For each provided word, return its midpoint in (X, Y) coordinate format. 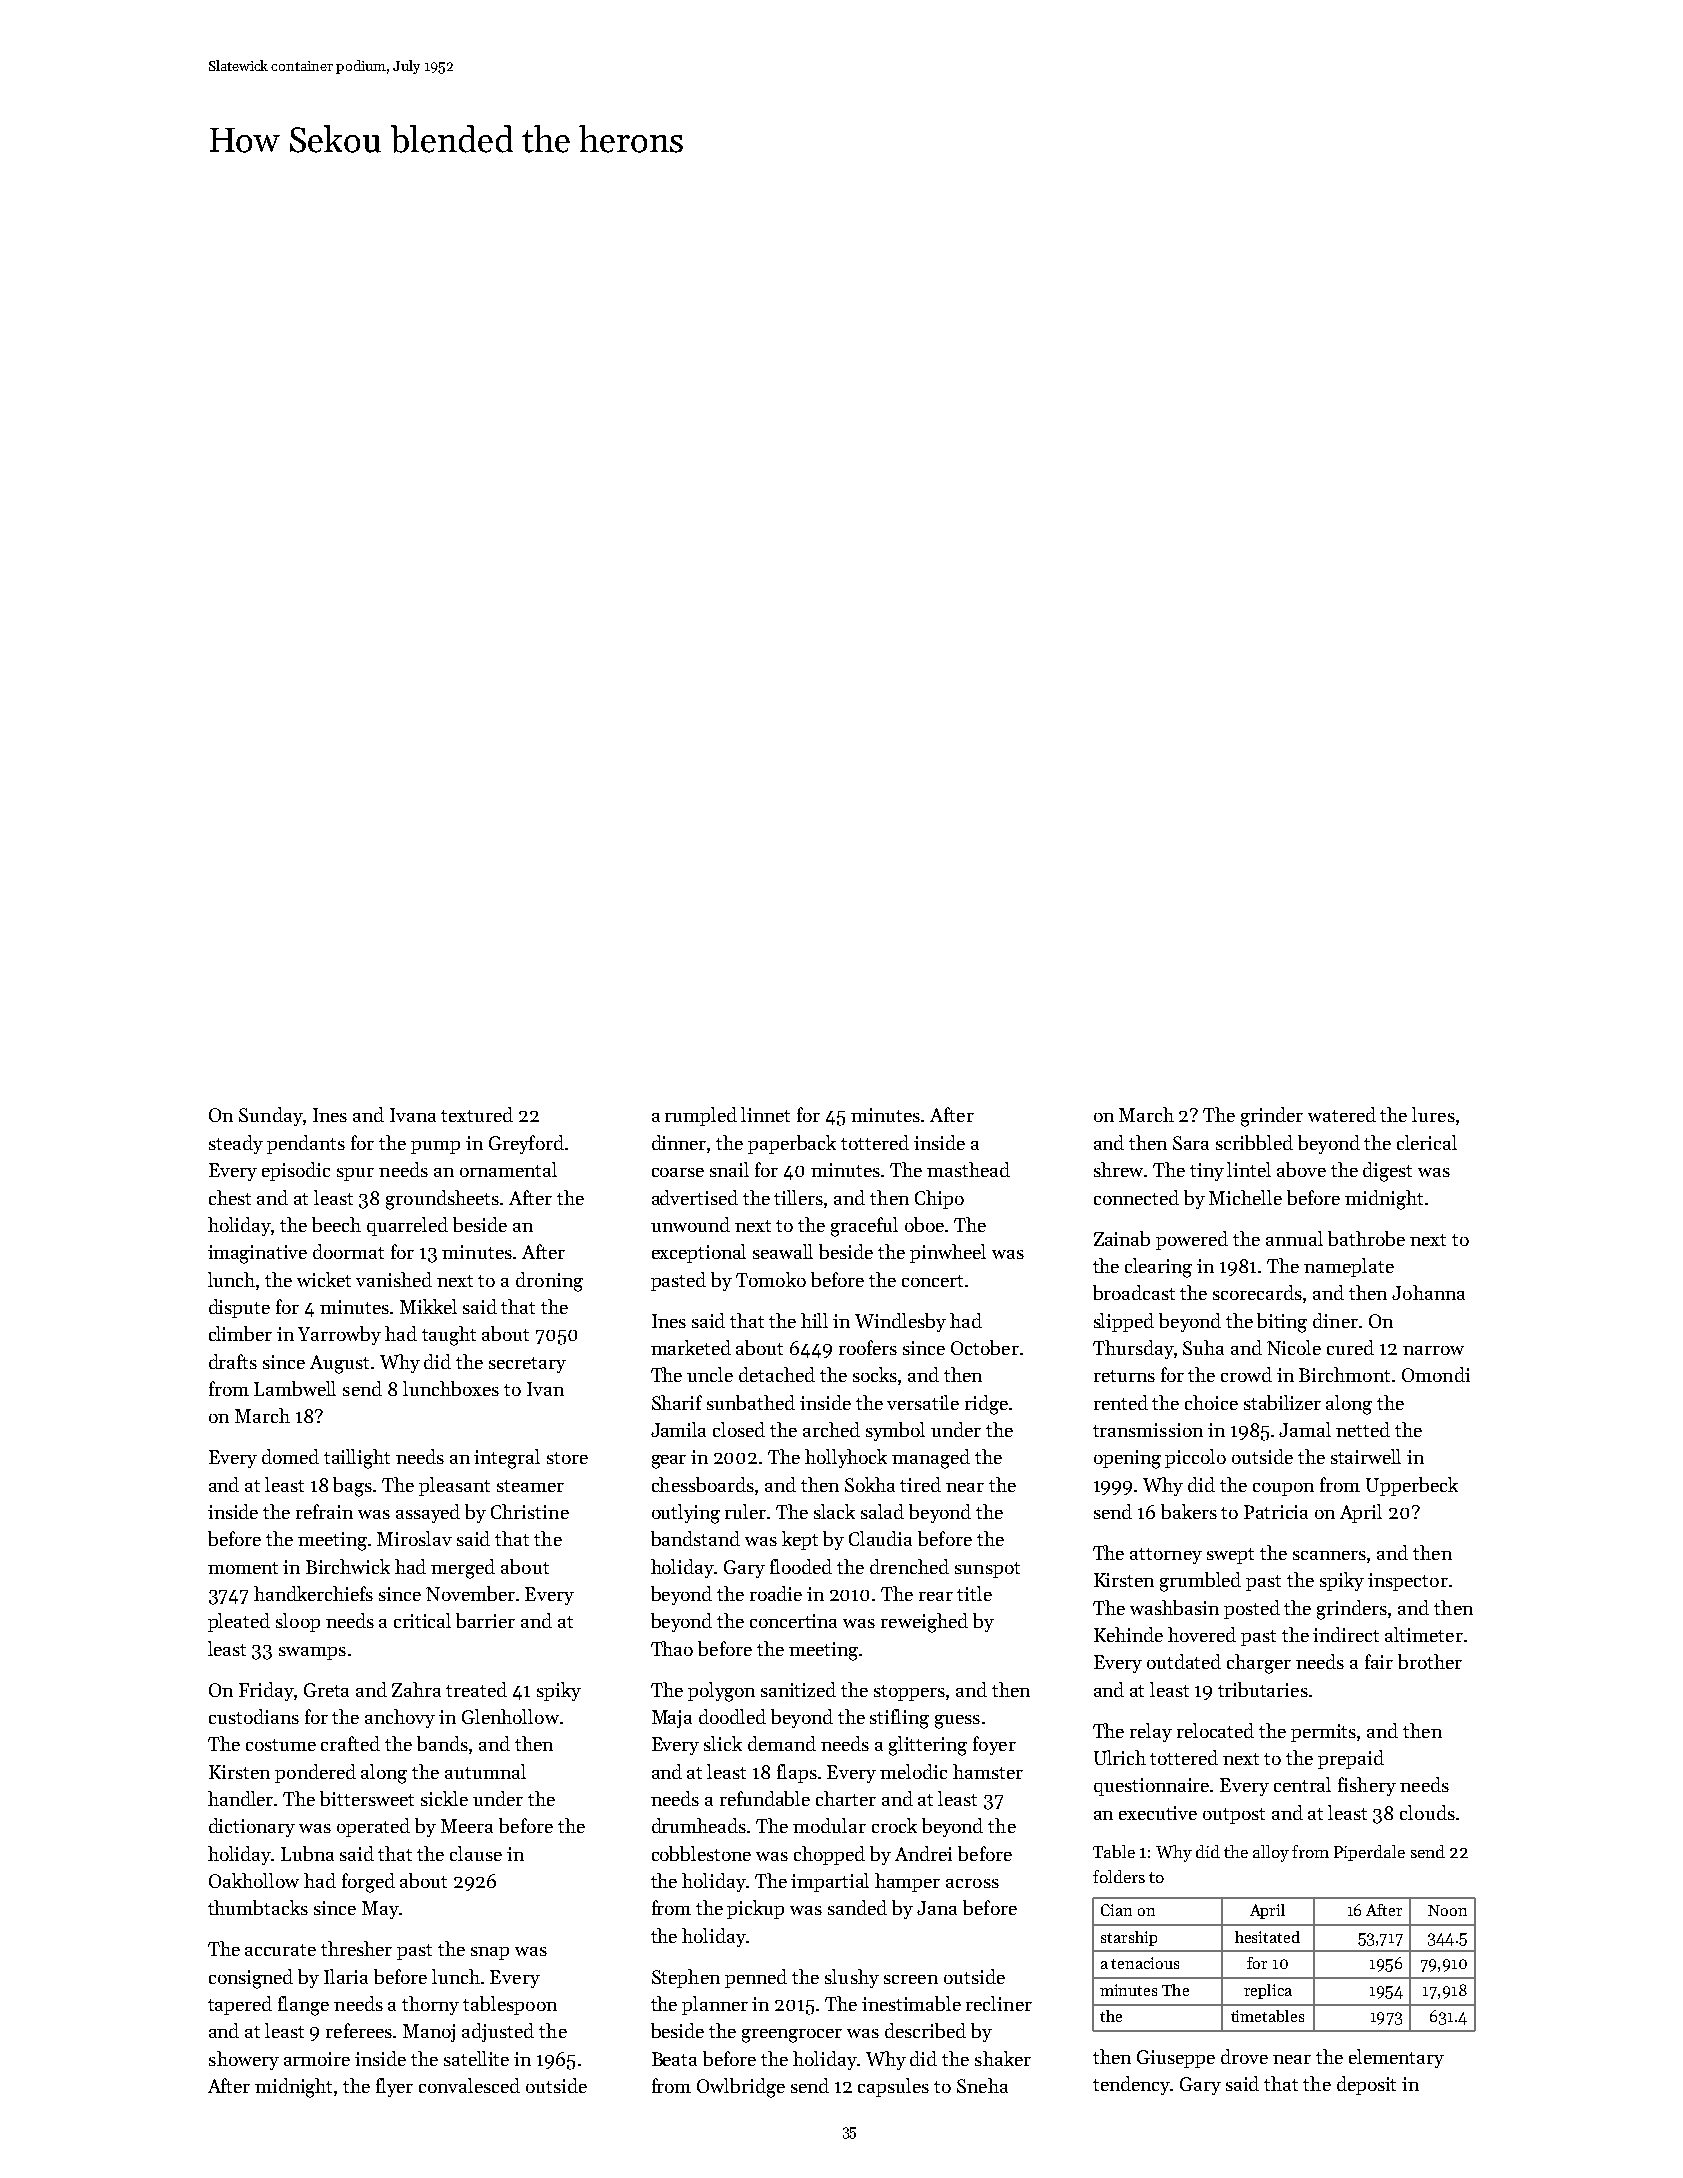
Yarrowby (339, 1335)
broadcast (1134, 1292)
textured (477, 1114)
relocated (1215, 1730)
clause (476, 1853)
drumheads (699, 1825)
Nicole (1294, 1347)
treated (476, 1689)
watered (1342, 1114)
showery (244, 2060)
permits (1323, 1733)
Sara (1191, 1143)
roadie (776, 1593)
